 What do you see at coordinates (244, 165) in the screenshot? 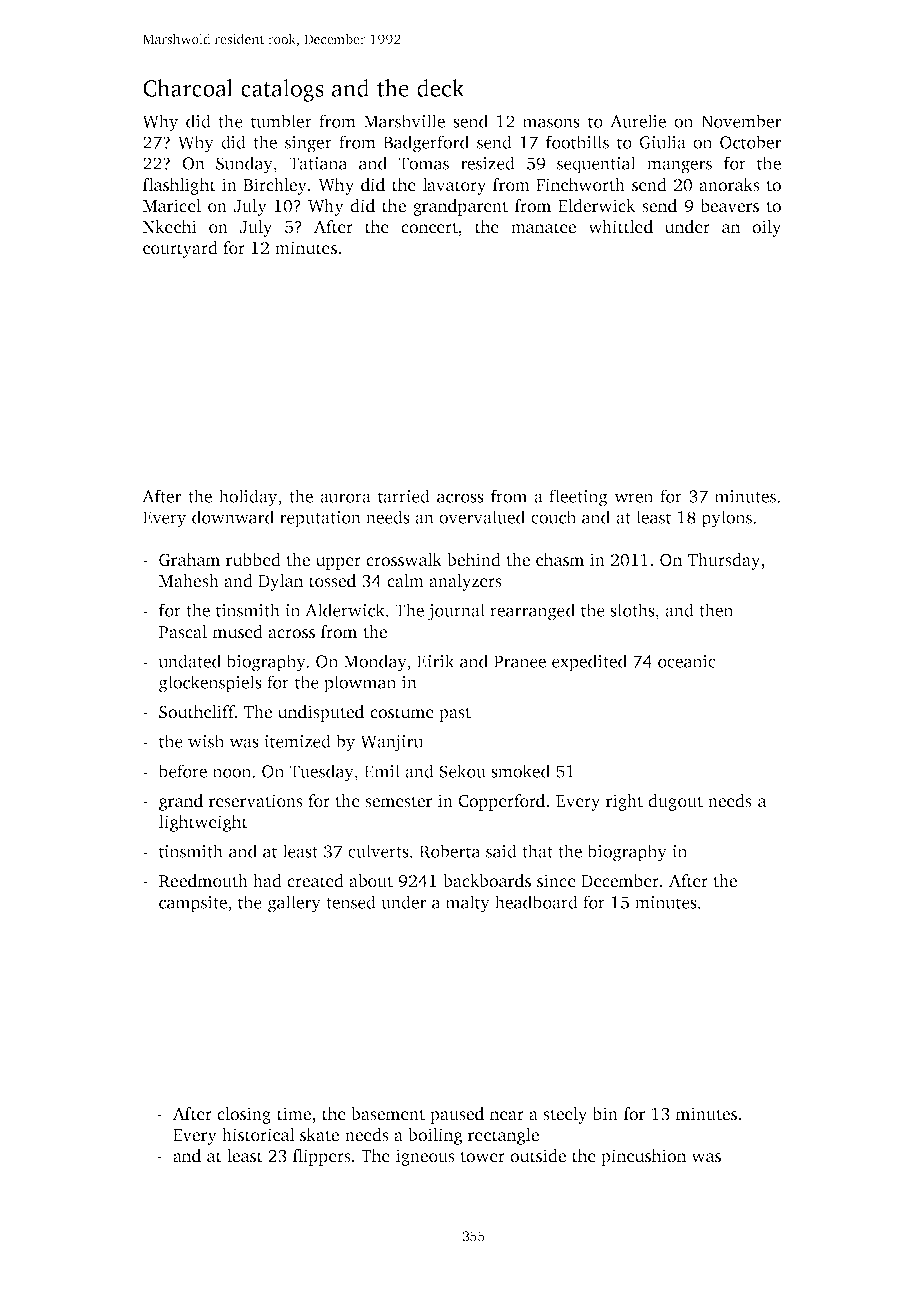
I see `Sunday` at bounding box center [244, 165].
